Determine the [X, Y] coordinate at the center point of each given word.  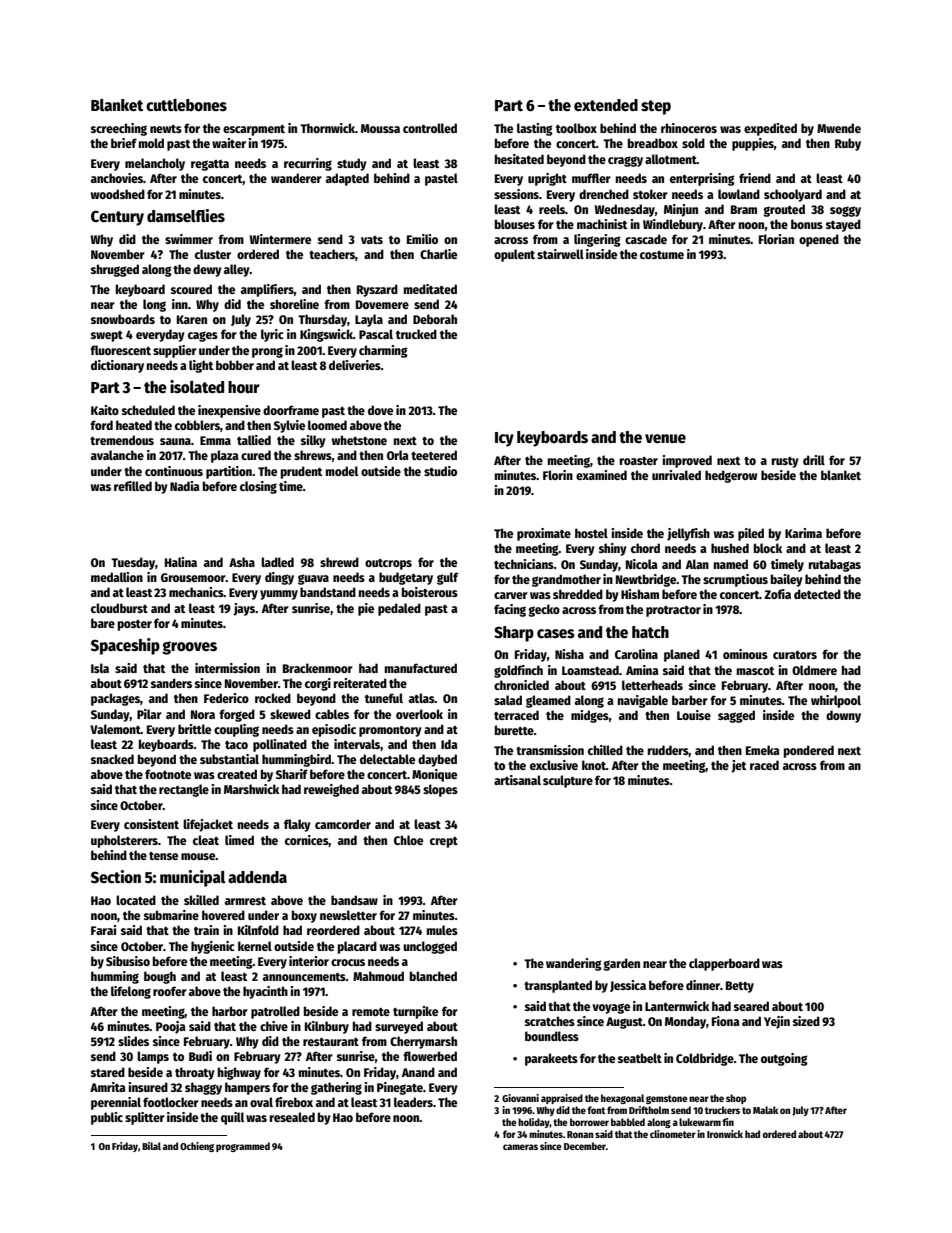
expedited [770, 129]
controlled [430, 128]
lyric [272, 335]
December [585, 1146]
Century [117, 218]
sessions [516, 194]
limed [239, 840]
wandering [574, 964]
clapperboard [724, 964]
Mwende [839, 128]
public [107, 1118]
